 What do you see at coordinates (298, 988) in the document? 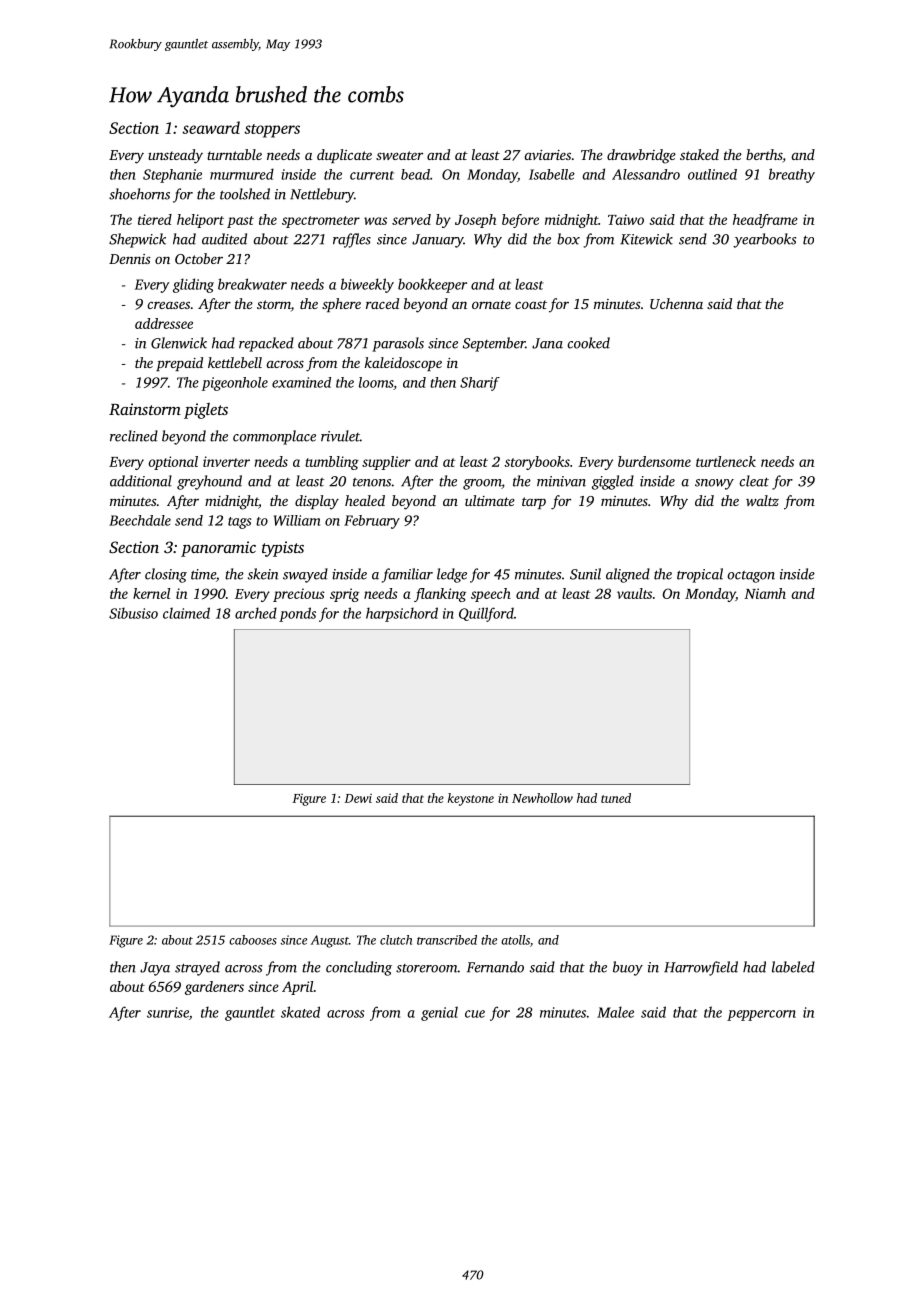
I see `April` at bounding box center [298, 988].
